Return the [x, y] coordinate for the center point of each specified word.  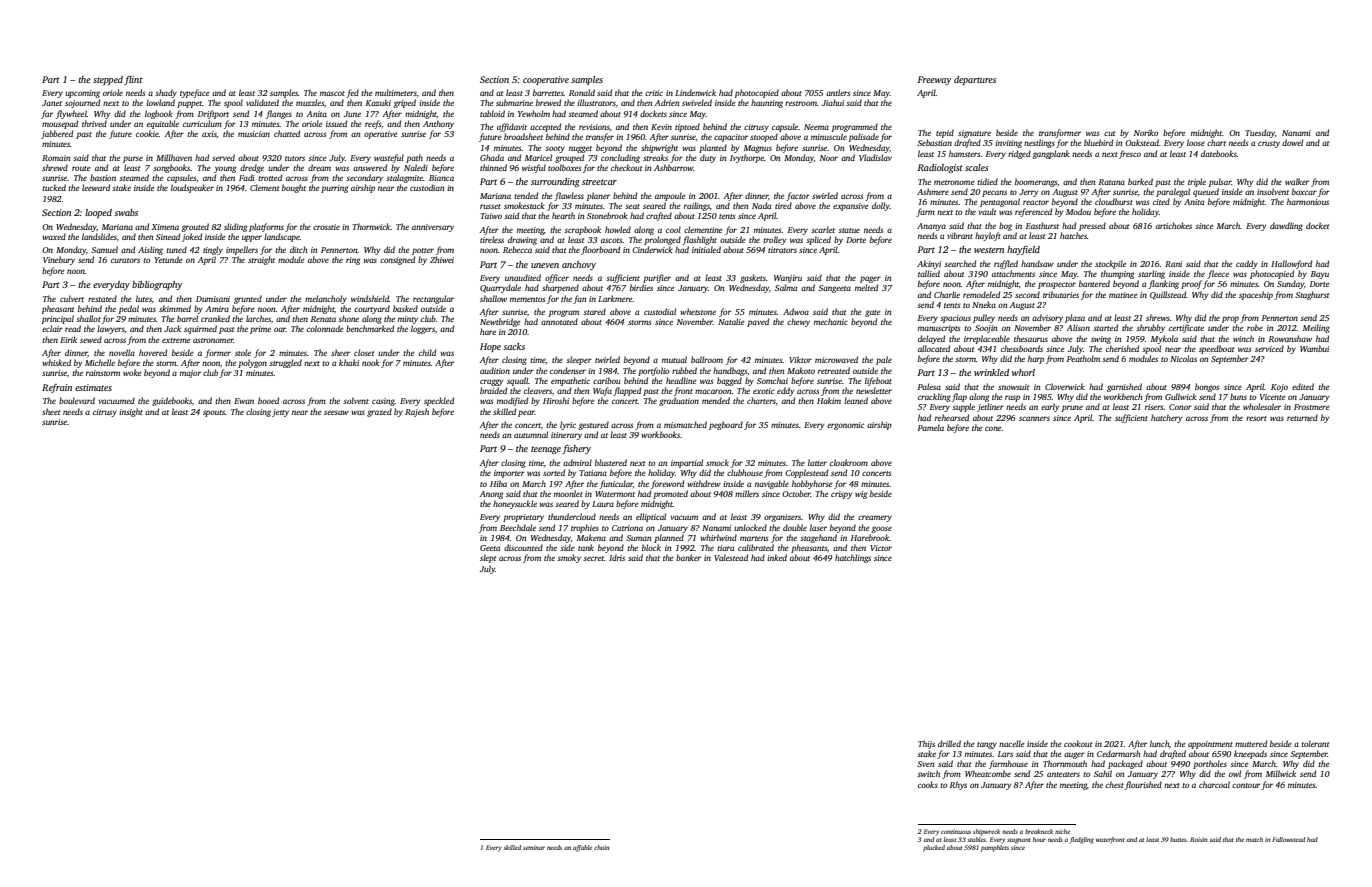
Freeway [935, 80]
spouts [214, 413]
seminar [534, 847]
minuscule [829, 136]
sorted [554, 472]
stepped [108, 80]
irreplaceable [987, 339]
